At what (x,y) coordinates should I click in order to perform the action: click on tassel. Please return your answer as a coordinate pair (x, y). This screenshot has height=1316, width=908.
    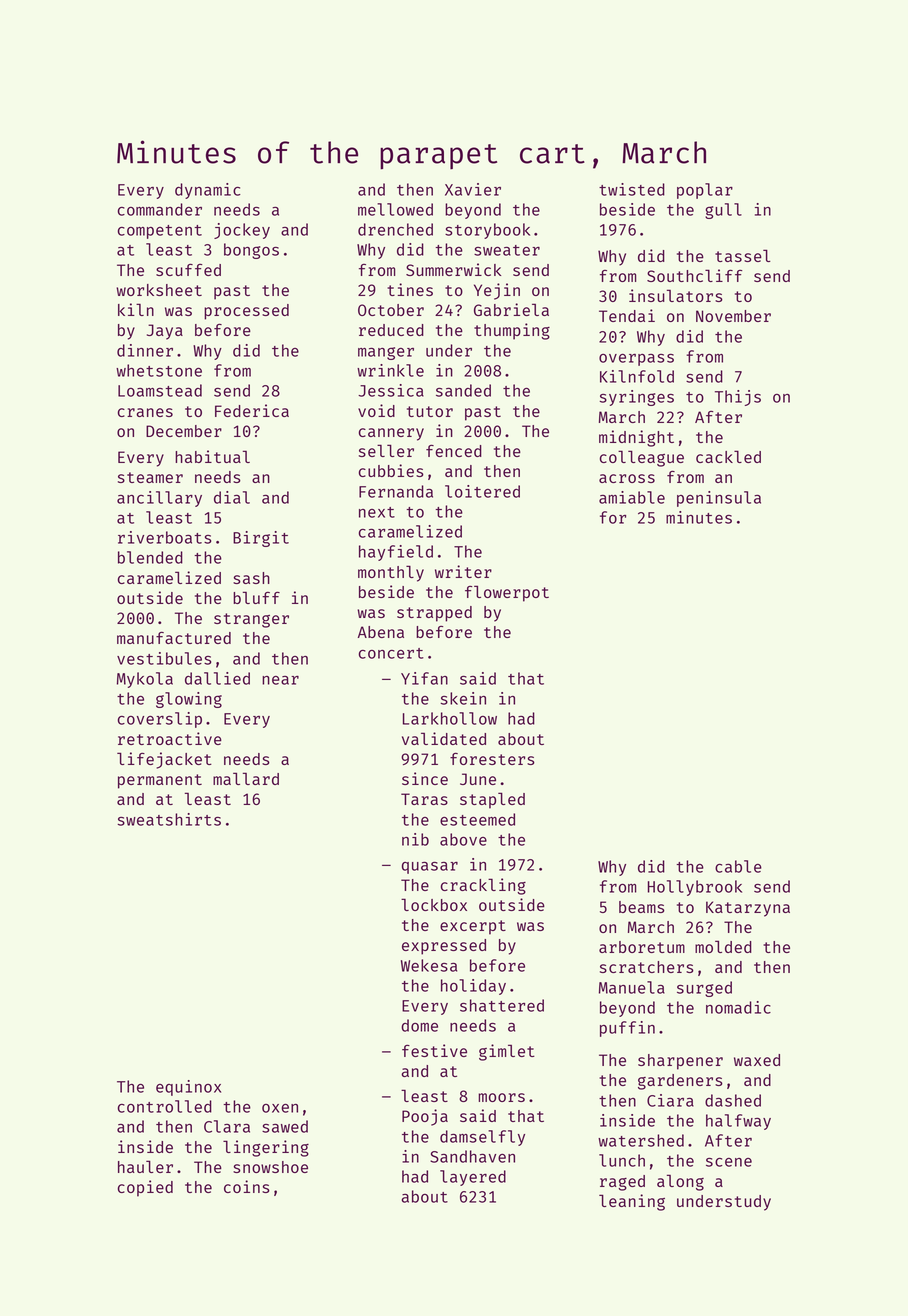
    Looking at the image, I should click on (743, 255).
